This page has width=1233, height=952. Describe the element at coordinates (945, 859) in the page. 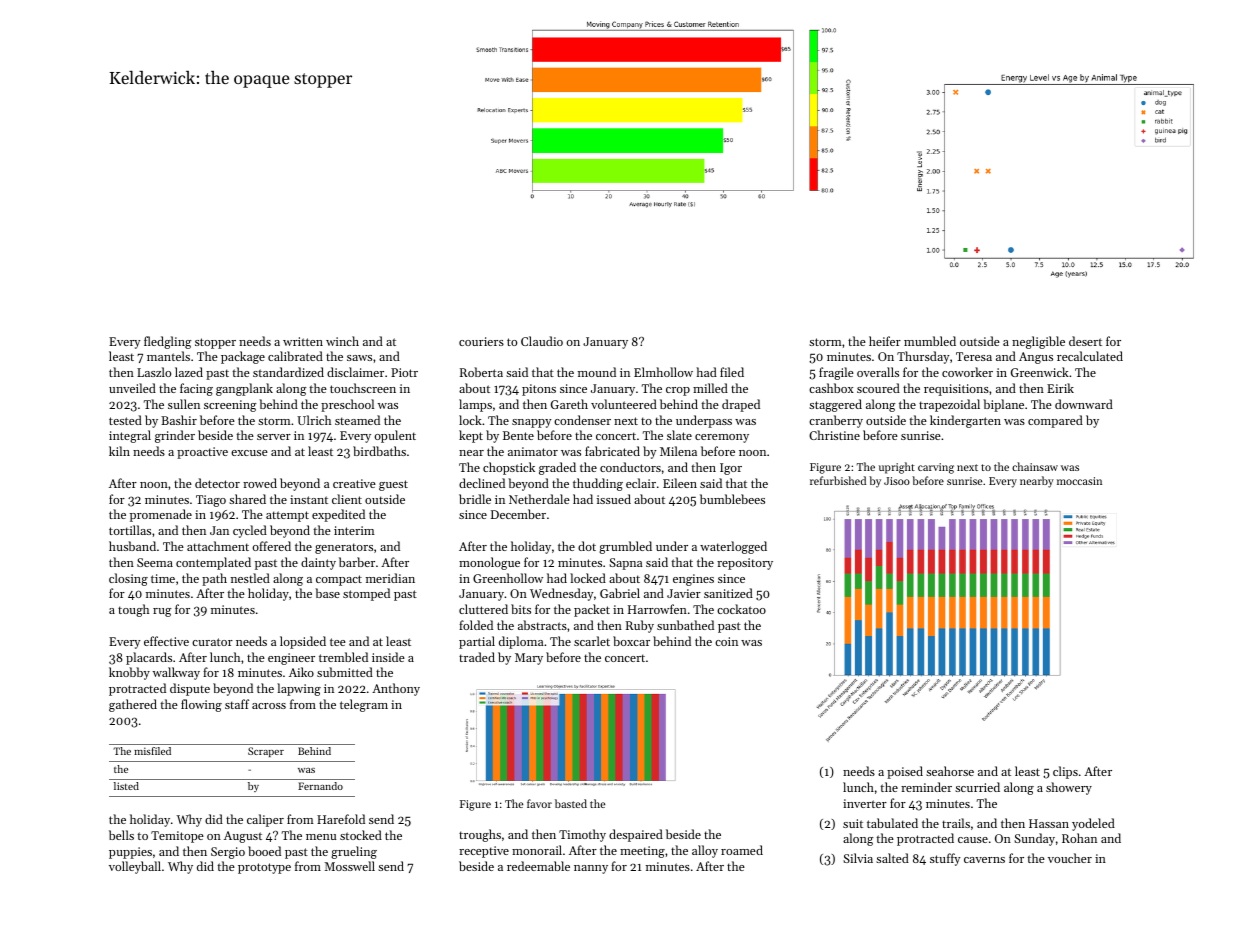

I see `stuffy` at that location.
